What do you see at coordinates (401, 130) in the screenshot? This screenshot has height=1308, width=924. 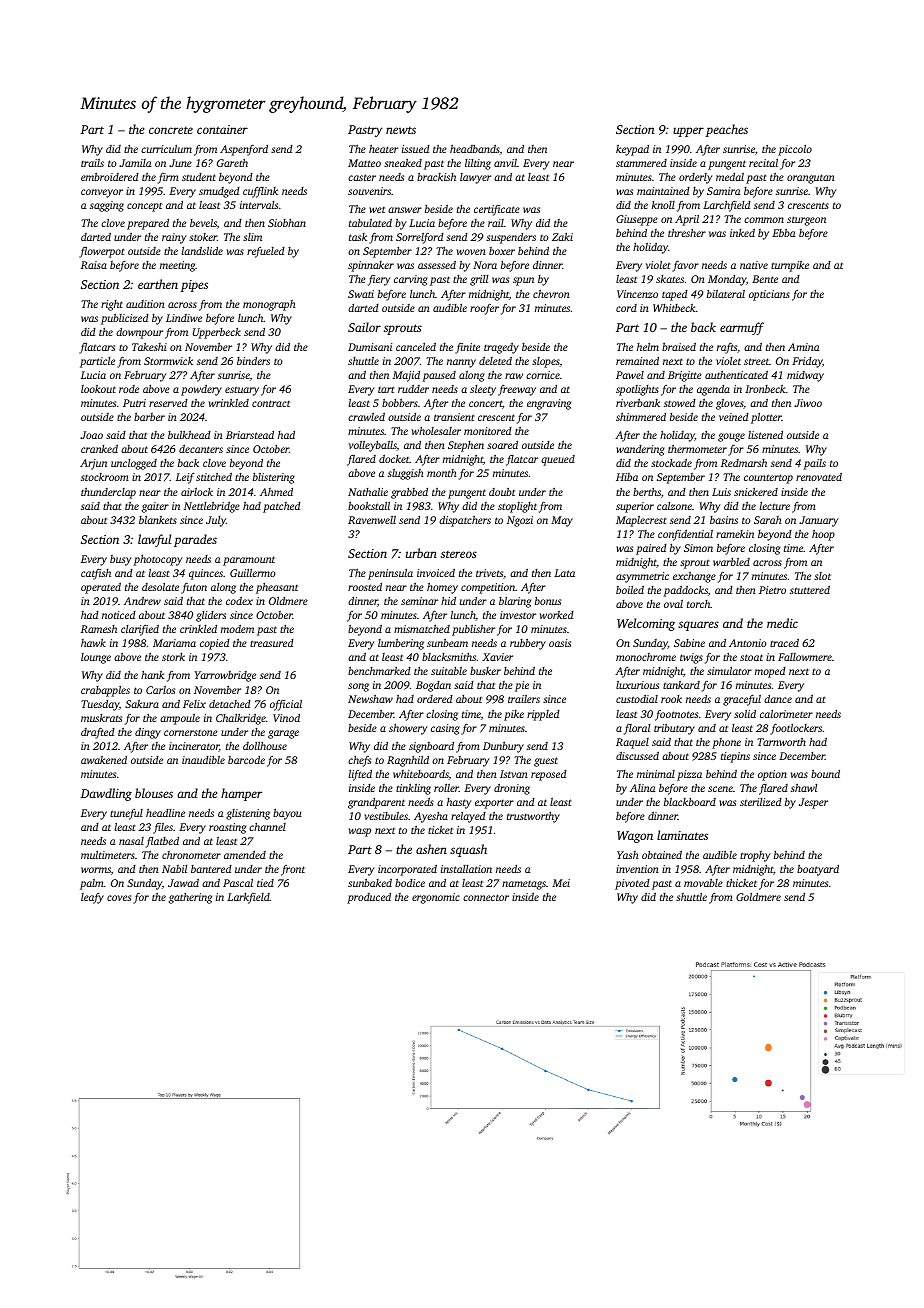 I see `newts` at bounding box center [401, 130].
